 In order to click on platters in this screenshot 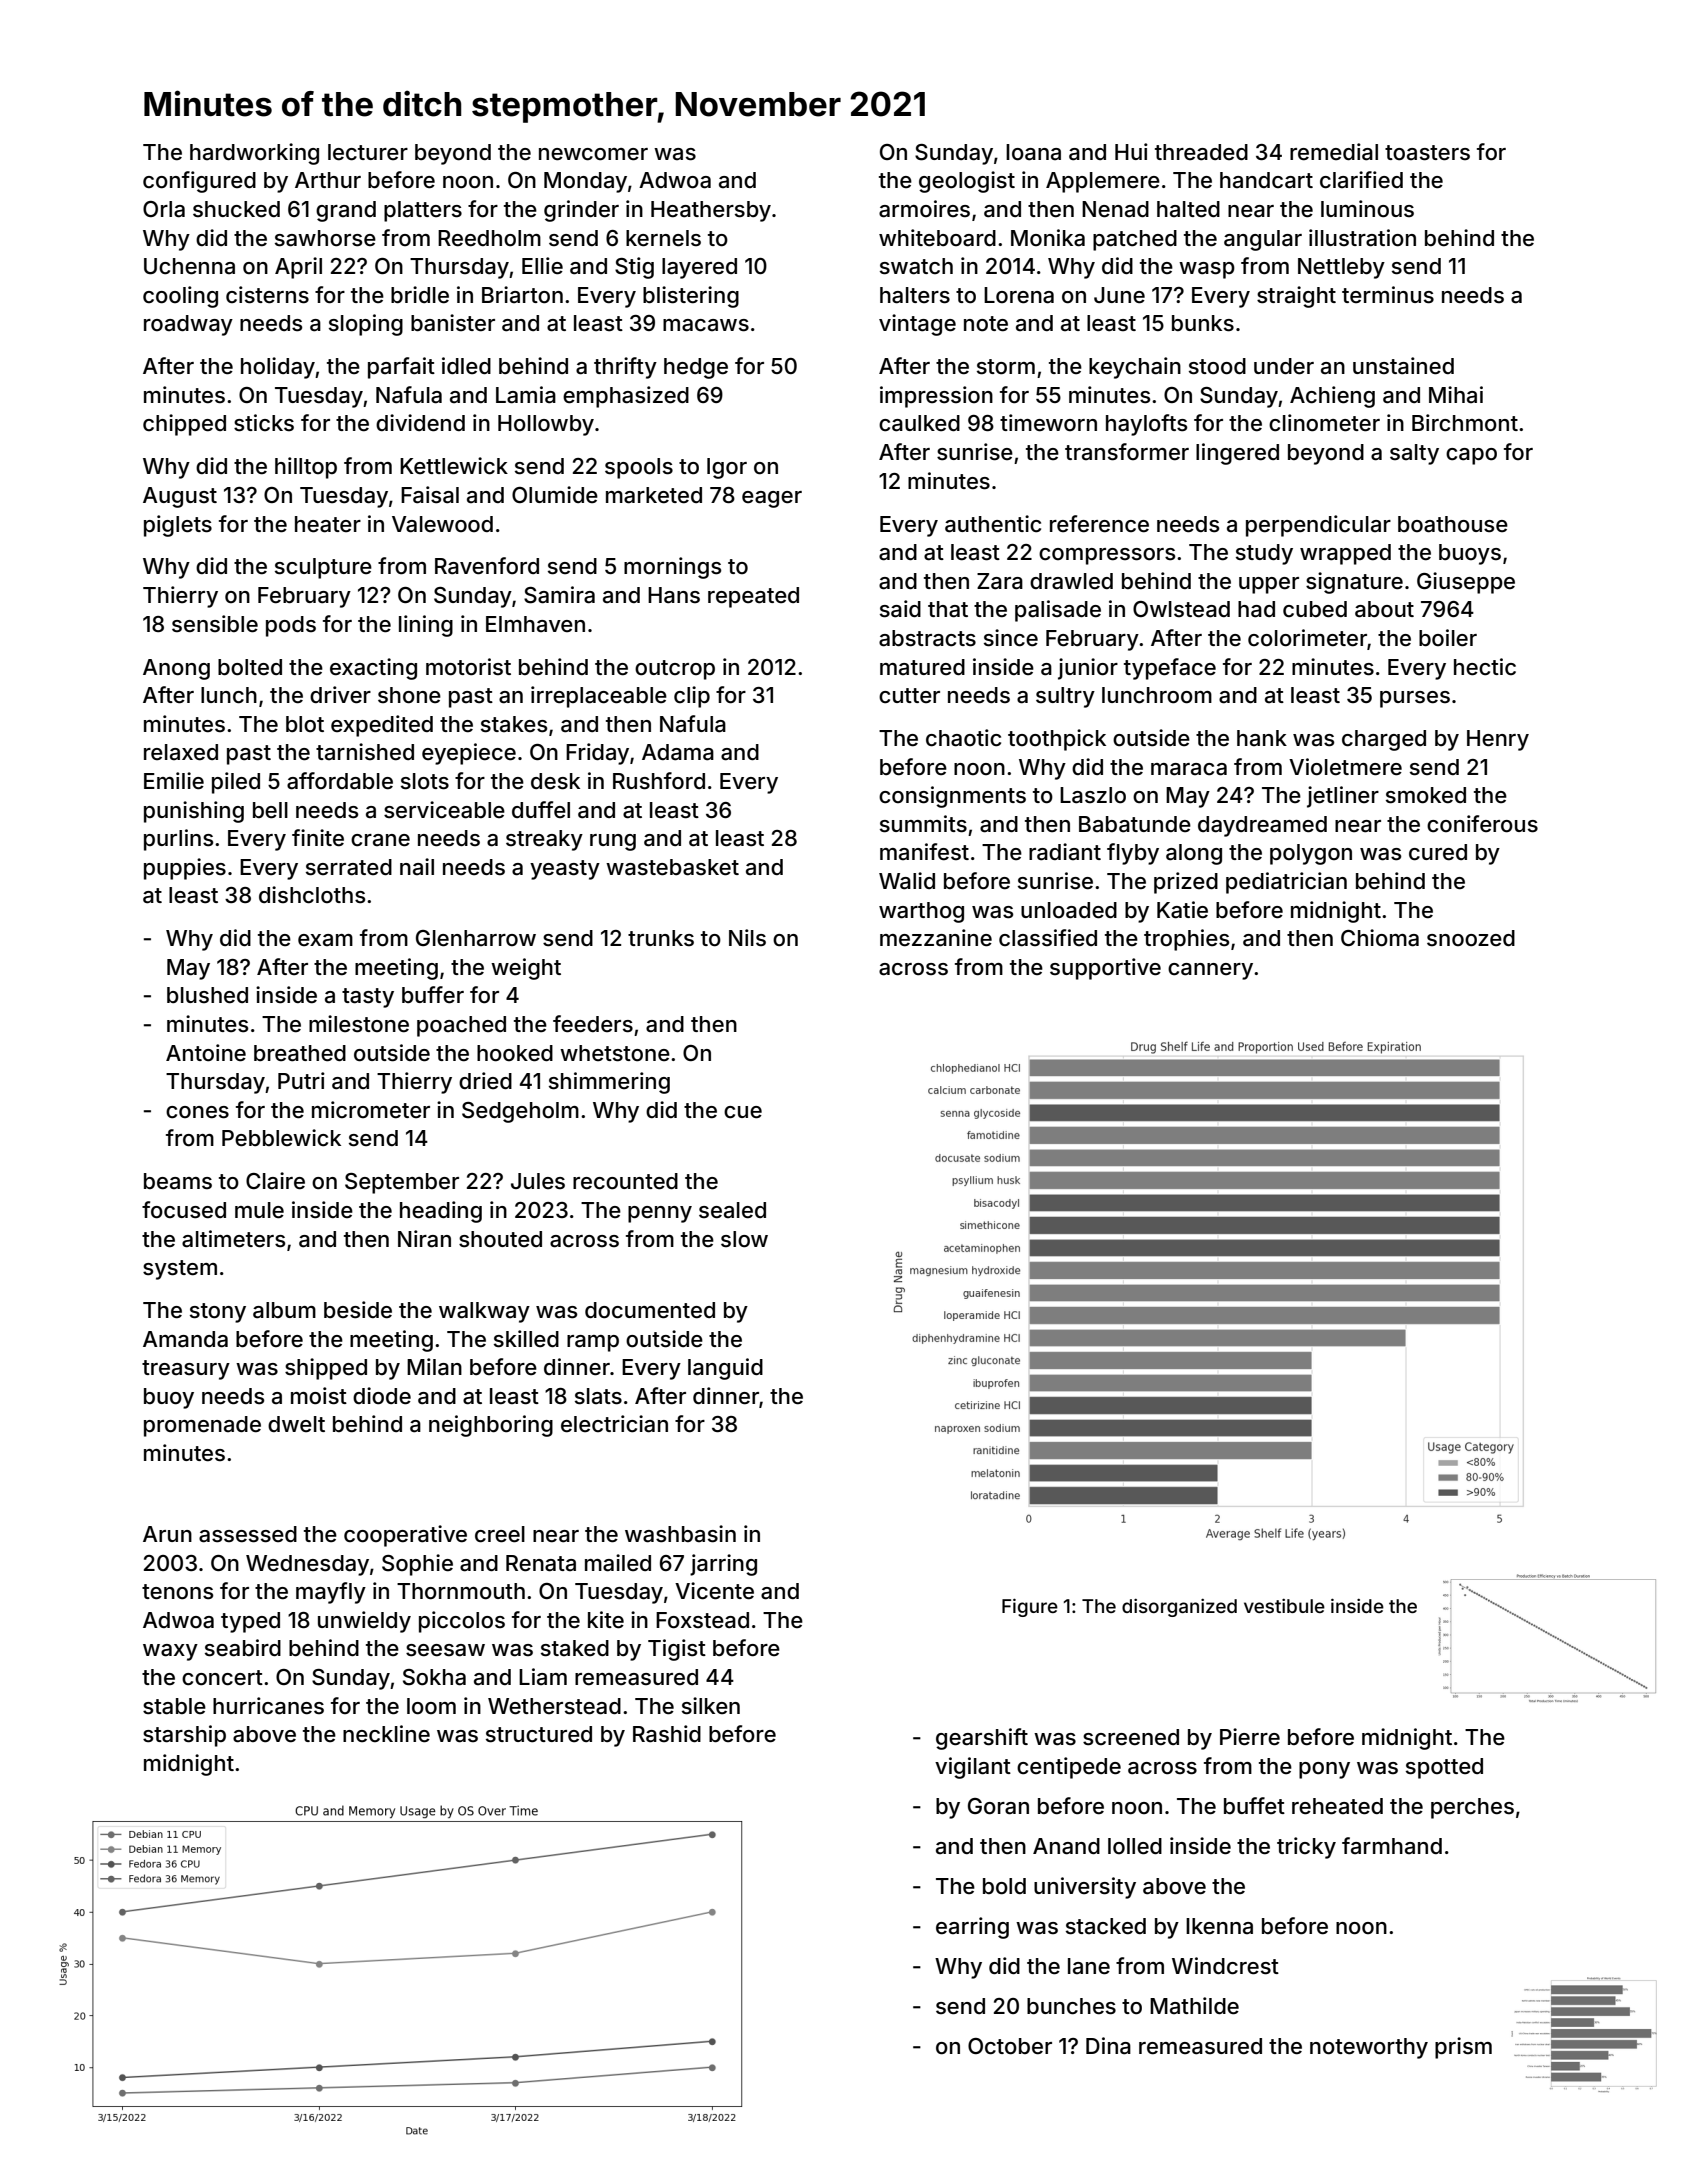, I will do `click(423, 211)`.
